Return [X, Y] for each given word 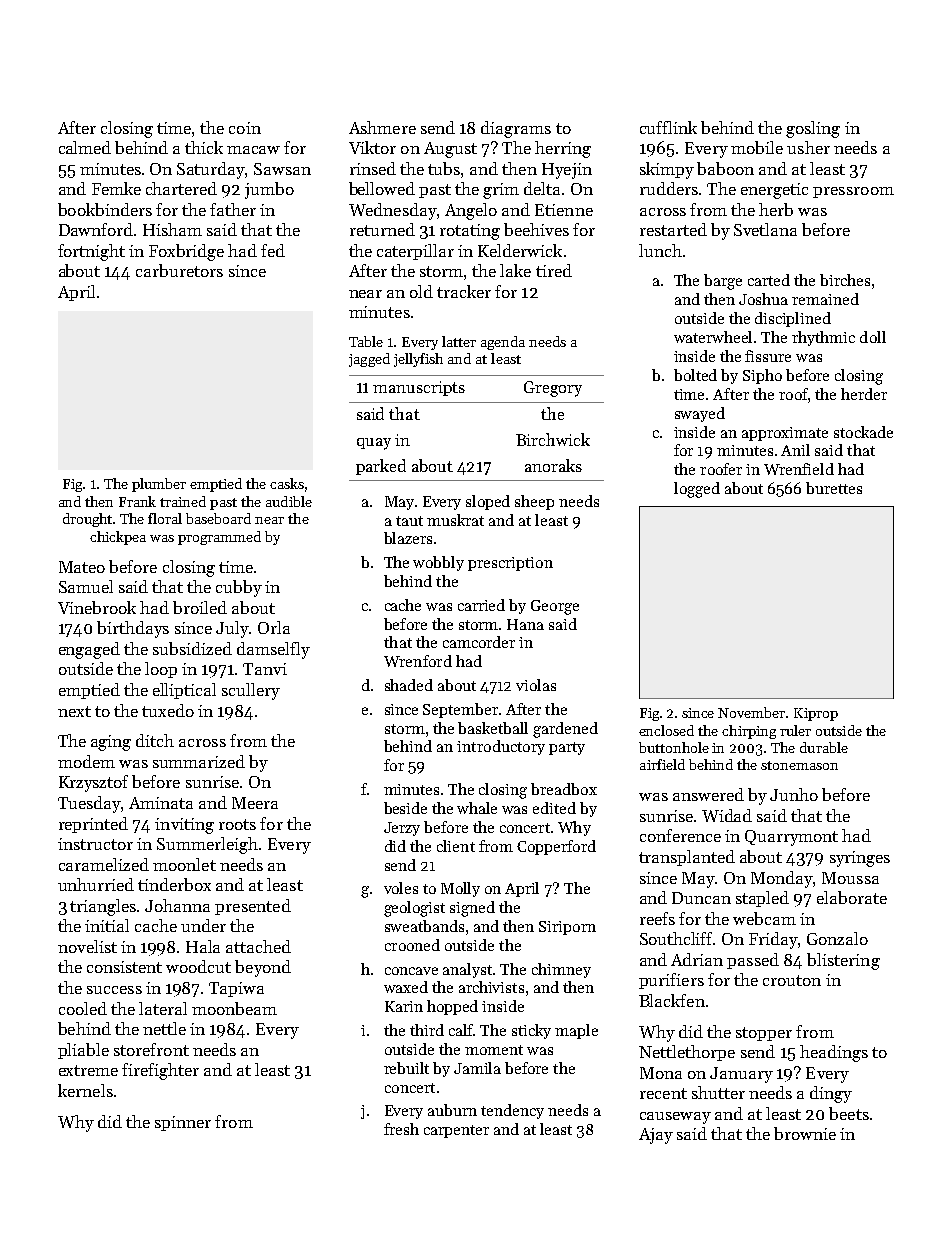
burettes [834, 488]
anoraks [553, 465]
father [233, 209]
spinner [183, 1123]
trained [183, 501]
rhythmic [823, 338]
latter [459, 341]
